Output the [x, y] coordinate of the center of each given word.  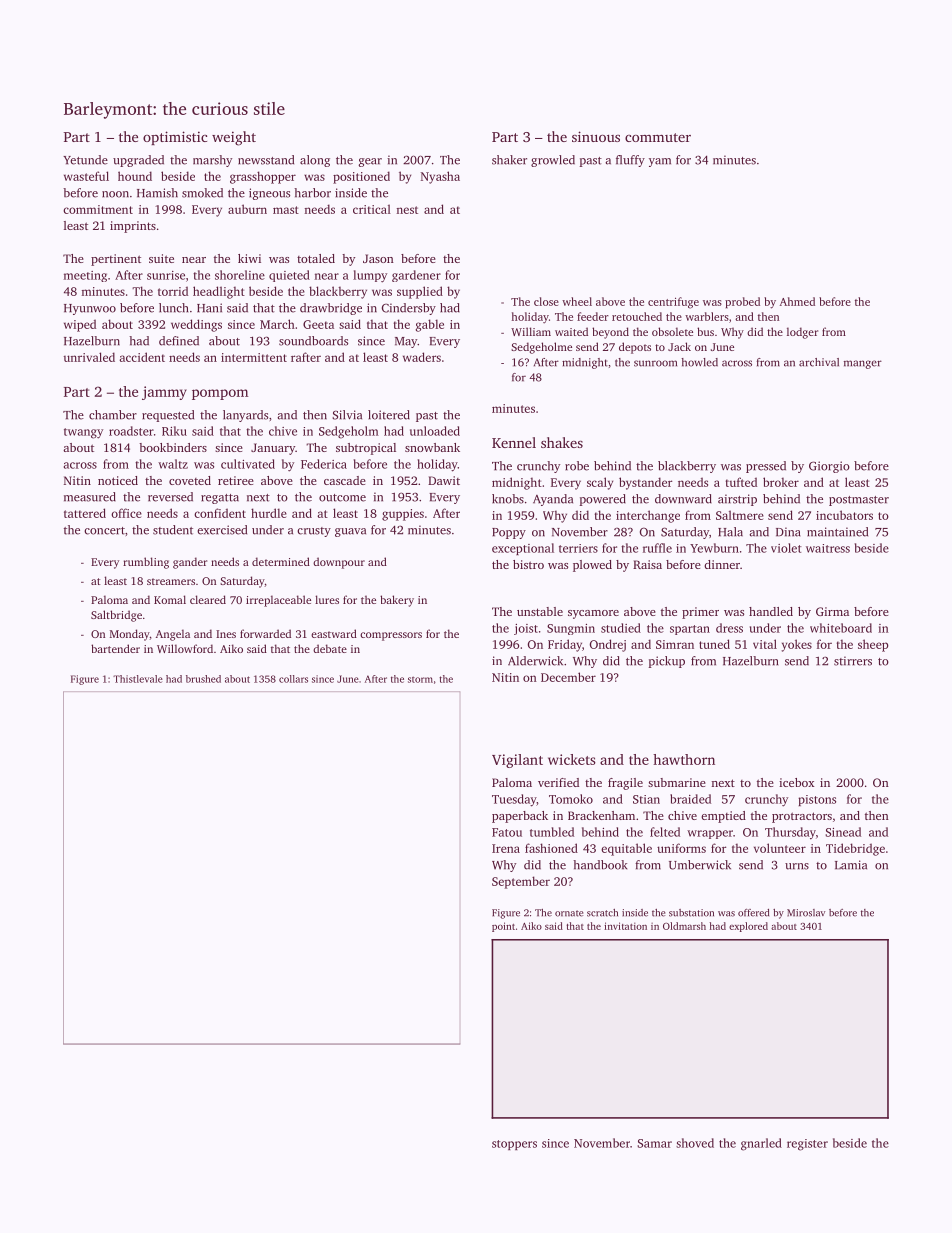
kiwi [249, 258]
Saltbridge [116, 616]
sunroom [655, 363]
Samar [654, 1143]
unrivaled [89, 357]
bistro [528, 564]
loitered [389, 415]
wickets [572, 759]
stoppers [514, 1145]
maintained [837, 532]
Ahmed [797, 301]
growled [553, 161]
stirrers [853, 661]
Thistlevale [138, 679]
